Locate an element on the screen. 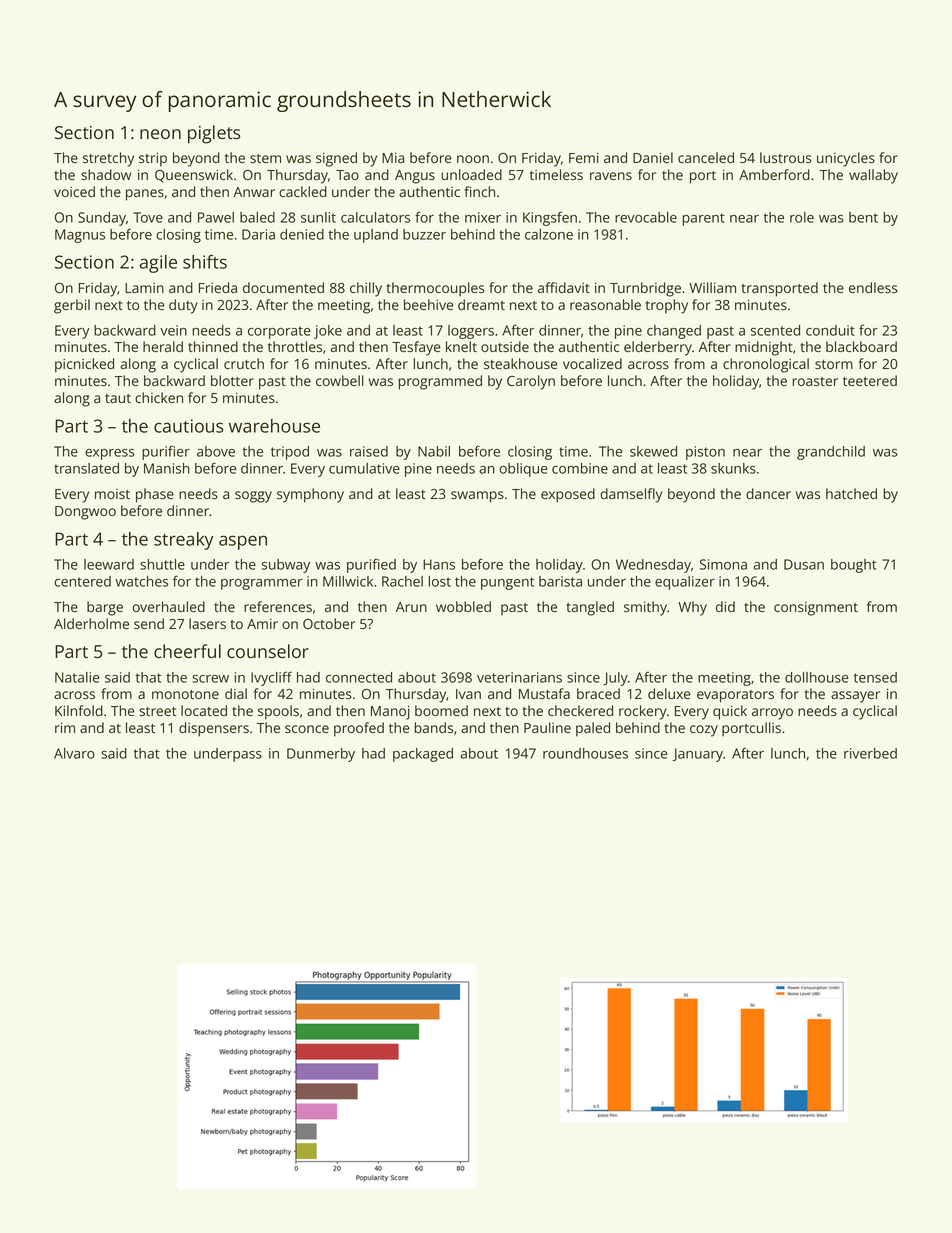 Image resolution: width=952 pixels, height=1233 pixels. did is located at coordinates (725, 606).
